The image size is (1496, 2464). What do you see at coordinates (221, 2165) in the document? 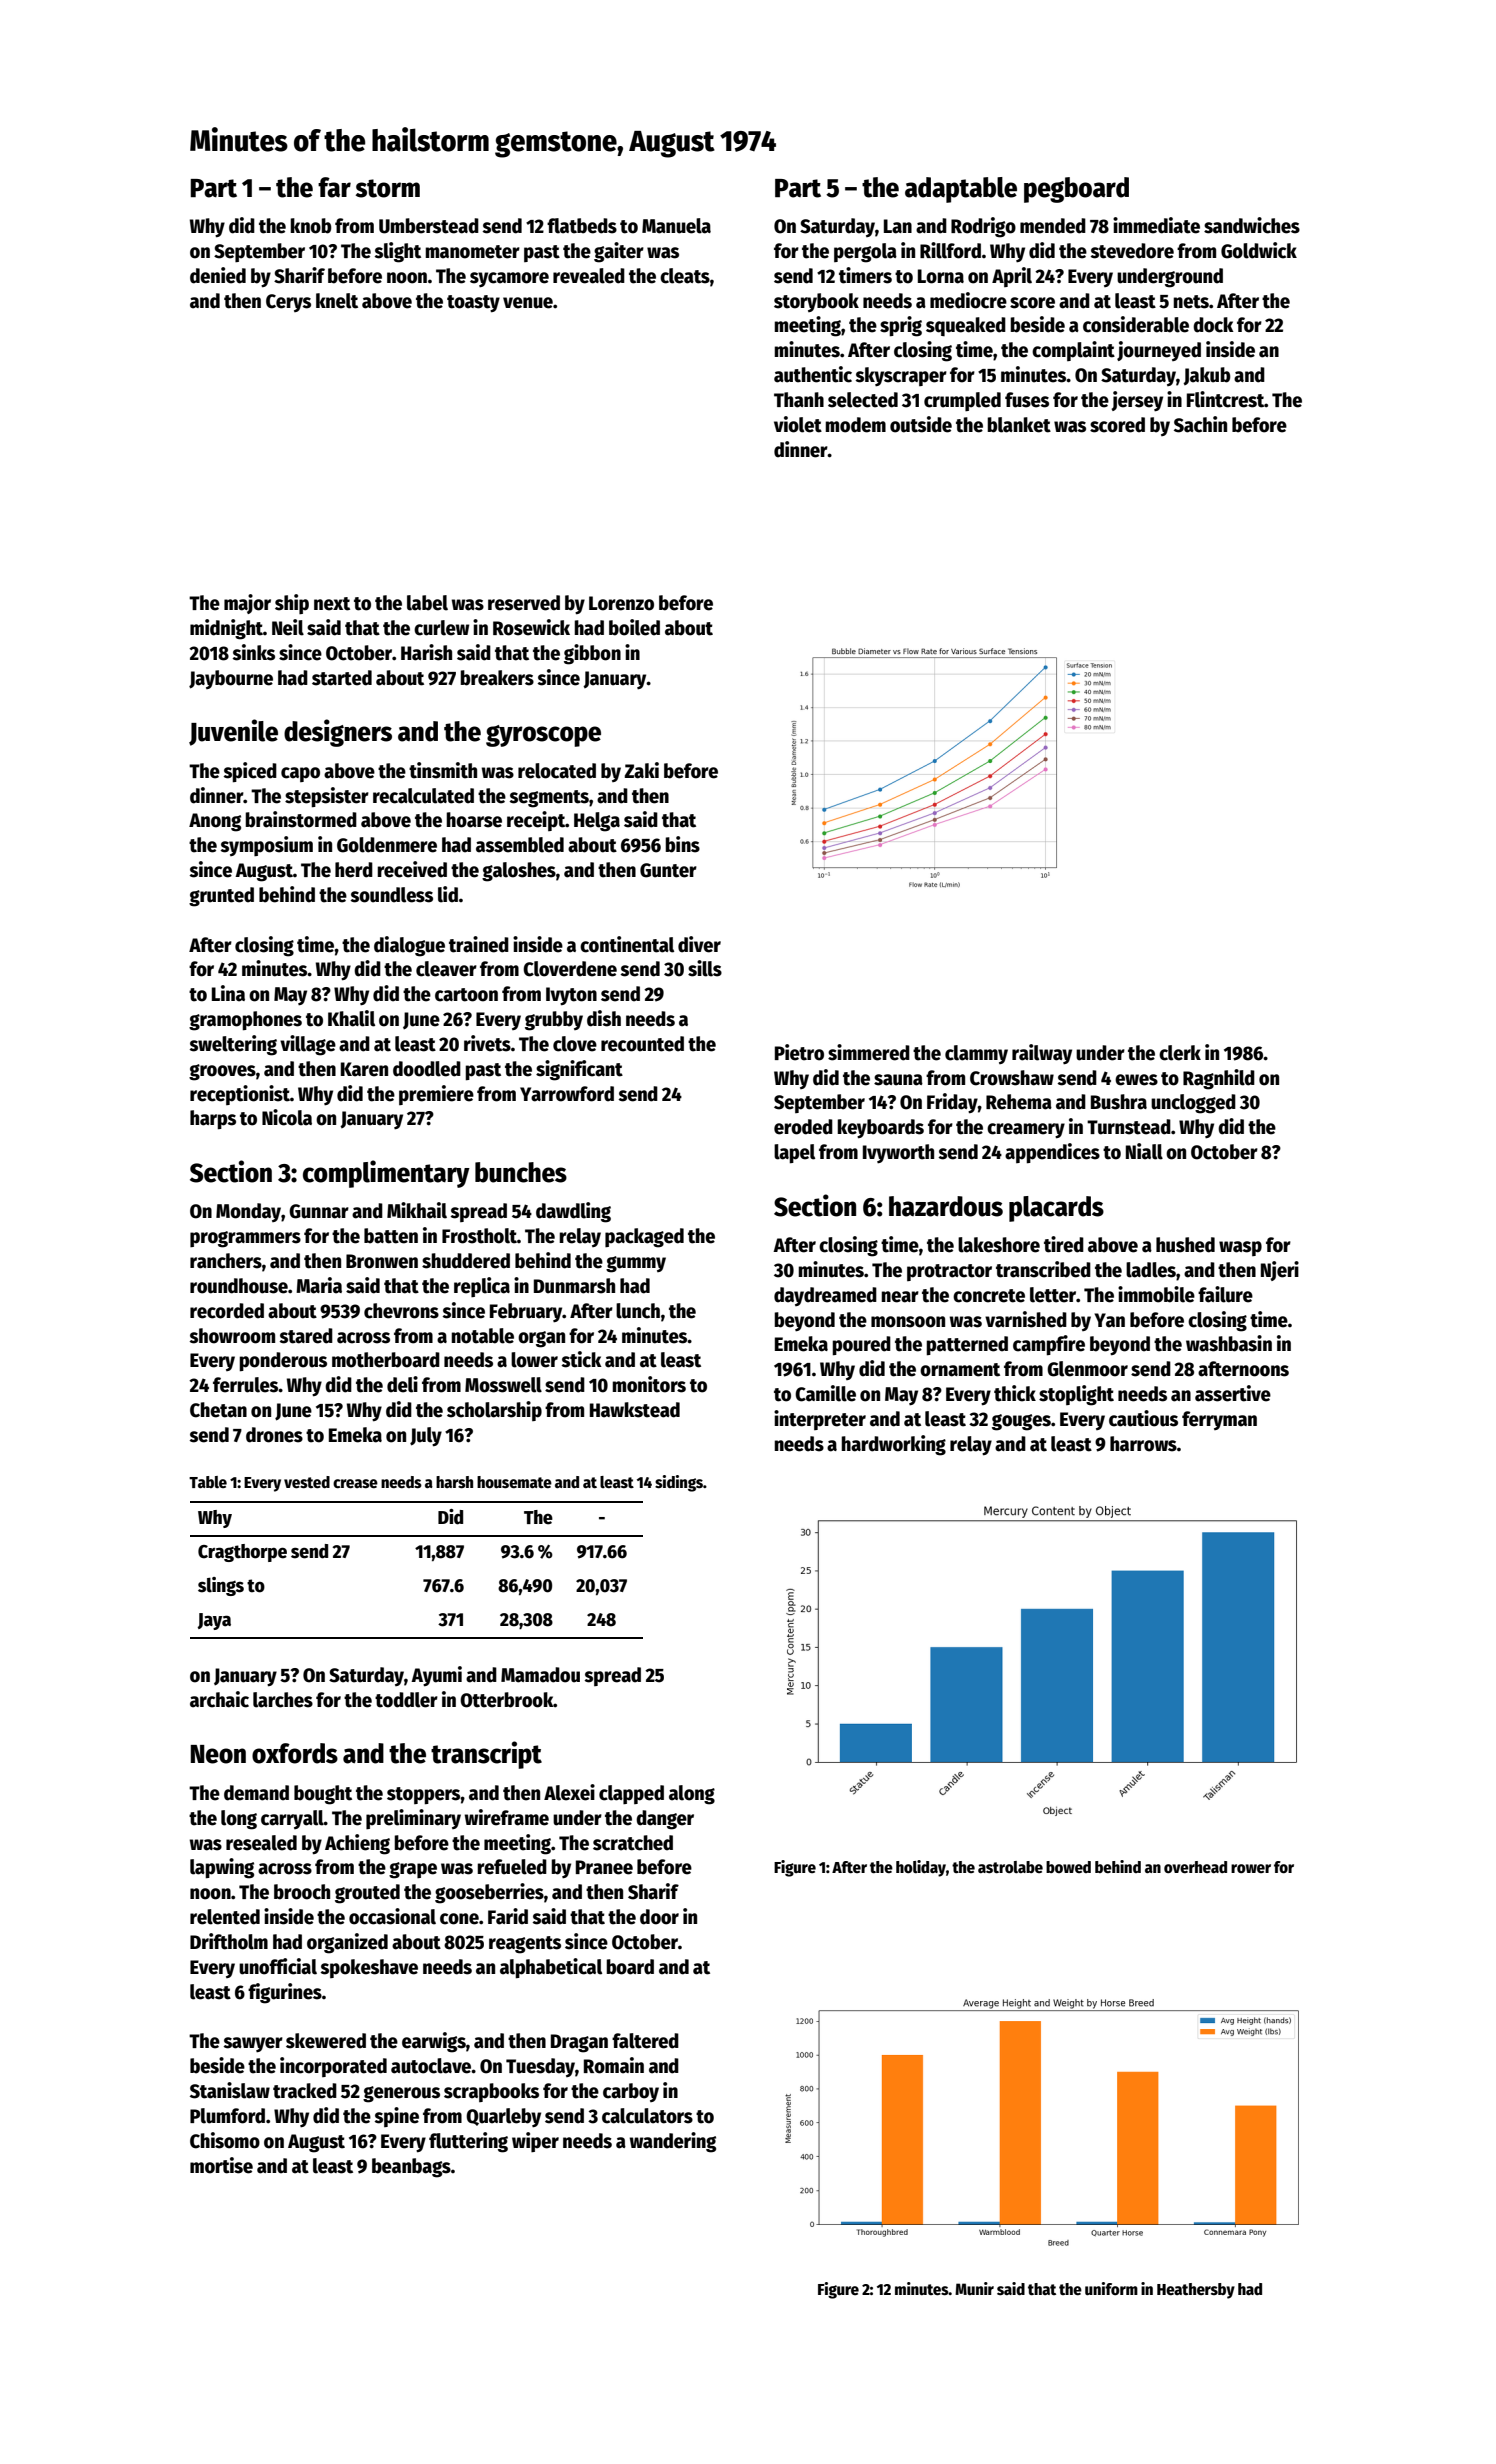
I see `mortise` at bounding box center [221, 2165].
